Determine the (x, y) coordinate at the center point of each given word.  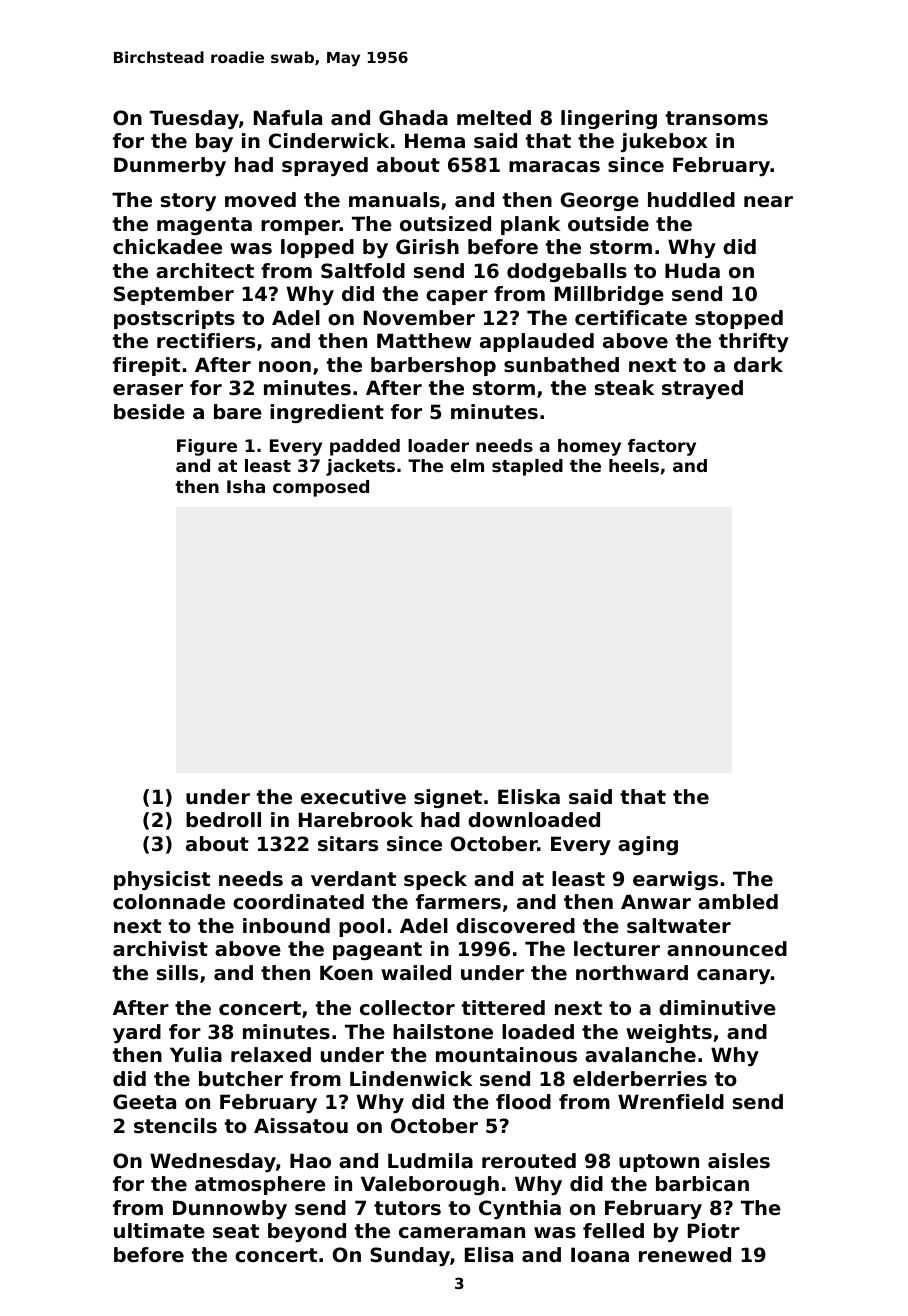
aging (648, 845)
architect (205, 271)
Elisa (489, 1255)
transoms (717, 118)
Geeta (144, 1102)
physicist (162, 880)
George (600, 201)
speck (435, 880)
